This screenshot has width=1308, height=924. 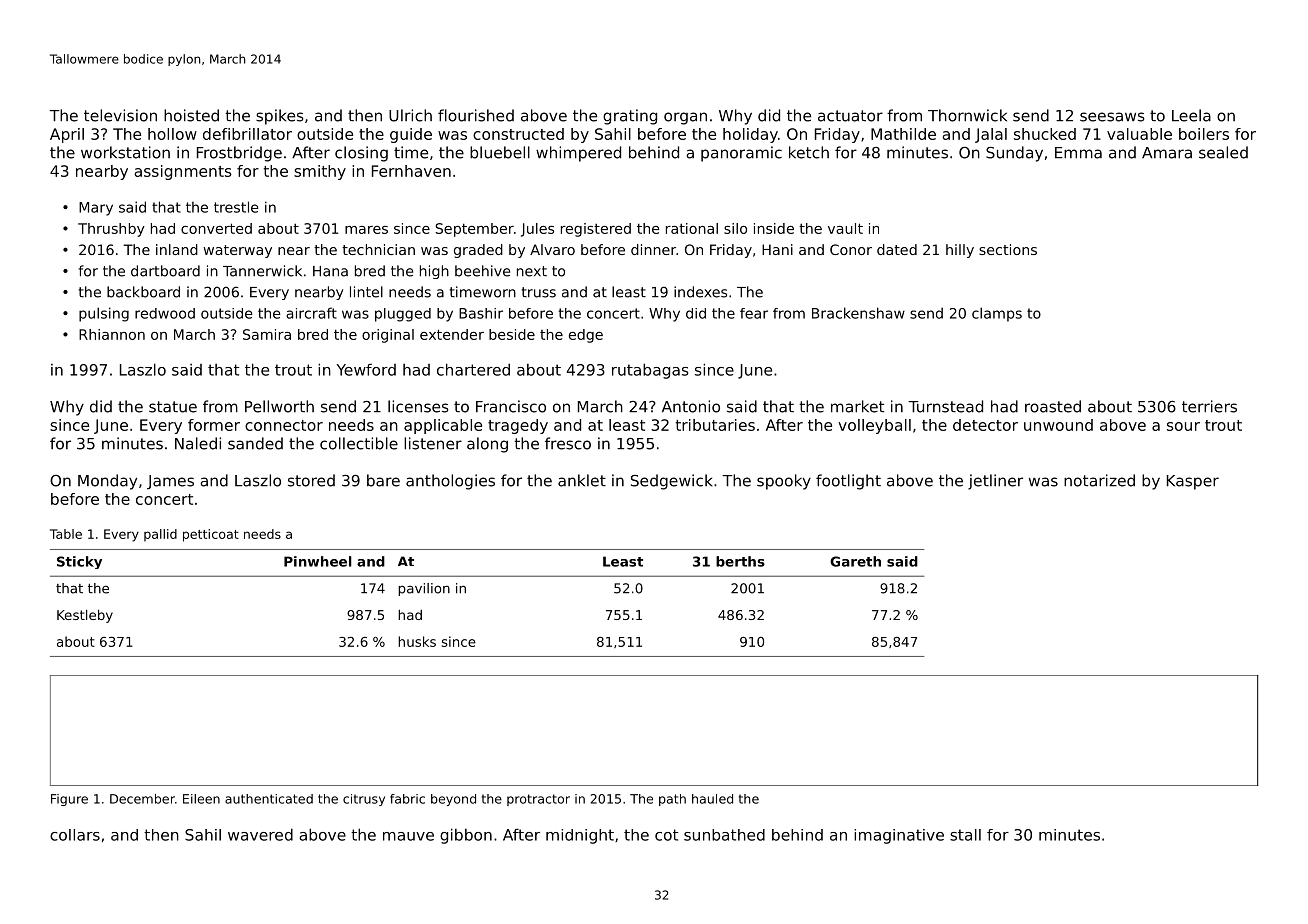 I want to click on hauled, so click(x=712, y=799).
